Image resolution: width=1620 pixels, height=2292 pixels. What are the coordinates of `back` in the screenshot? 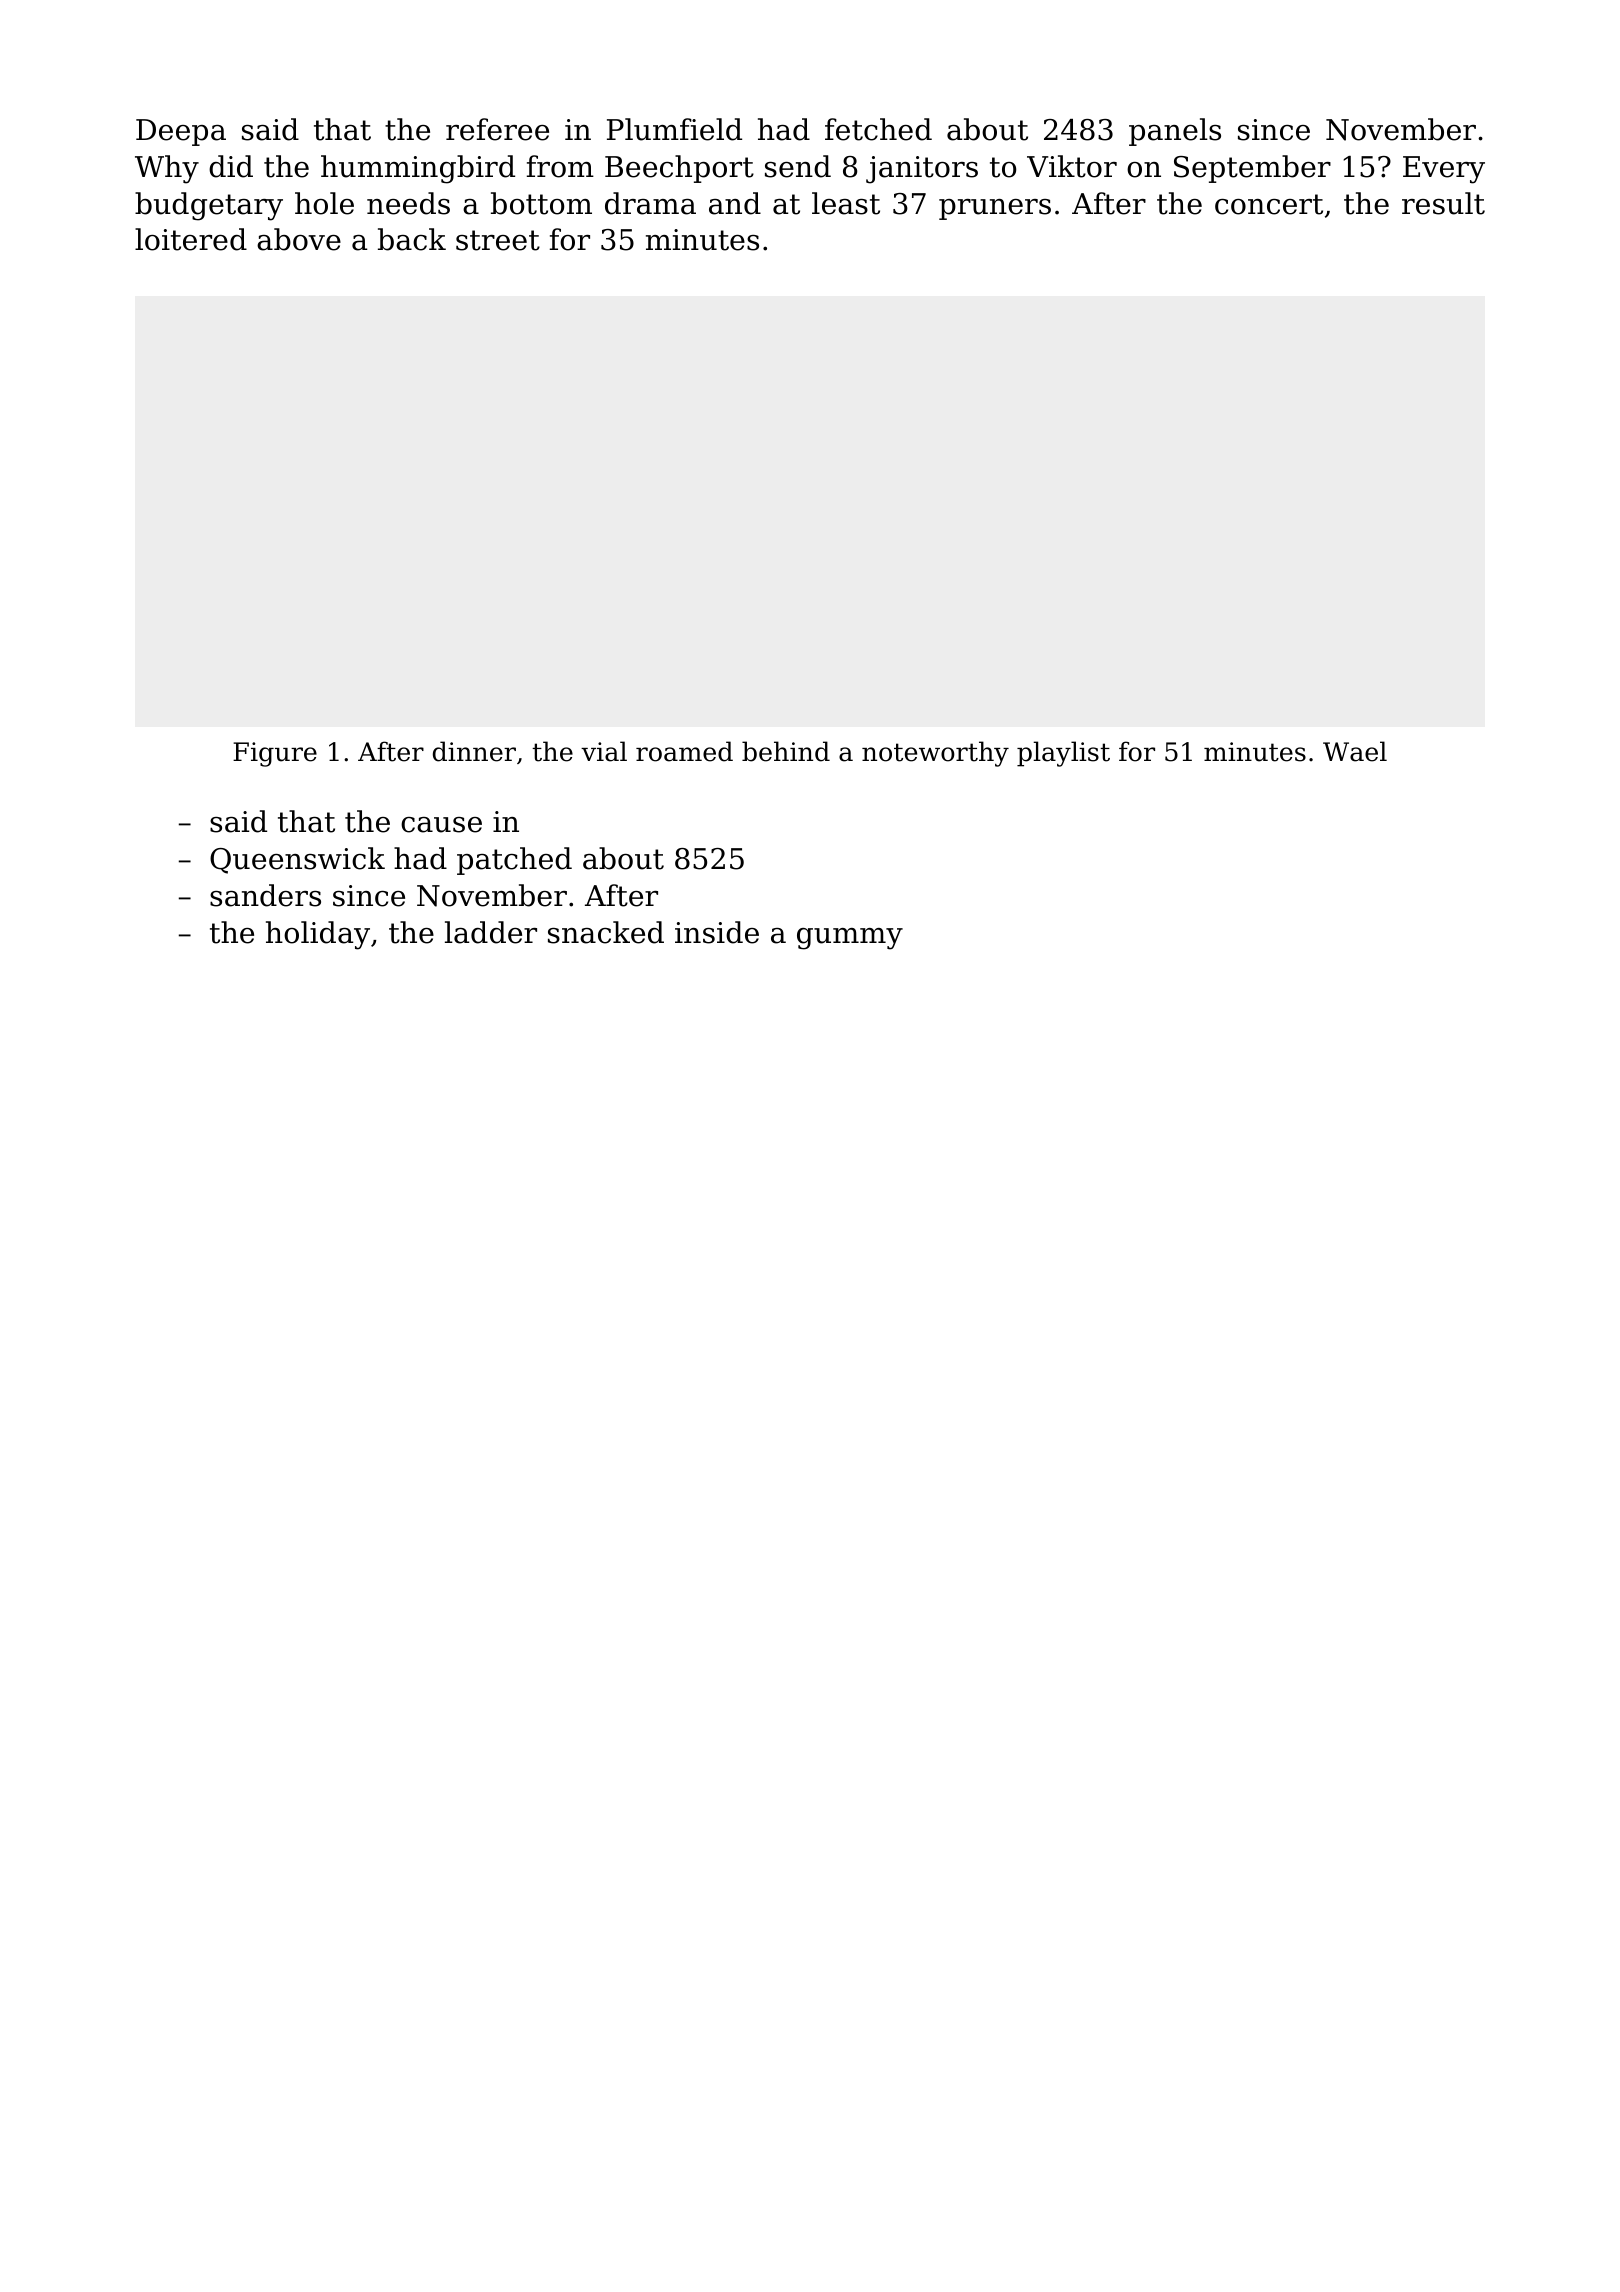 It's located at (412, 239).
